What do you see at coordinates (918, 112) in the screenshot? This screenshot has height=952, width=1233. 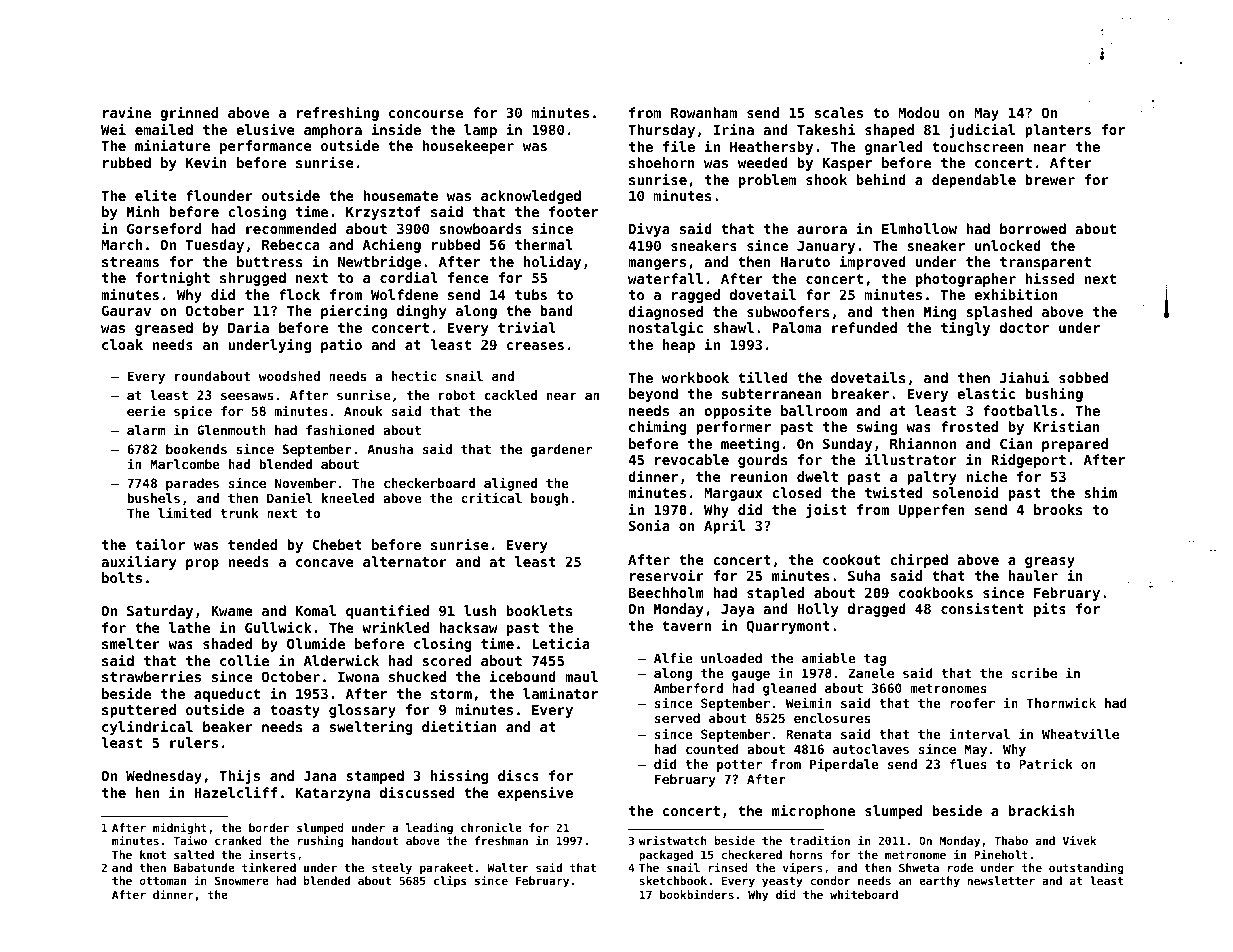 I see `Modou` at bounding box center [918, 112].
